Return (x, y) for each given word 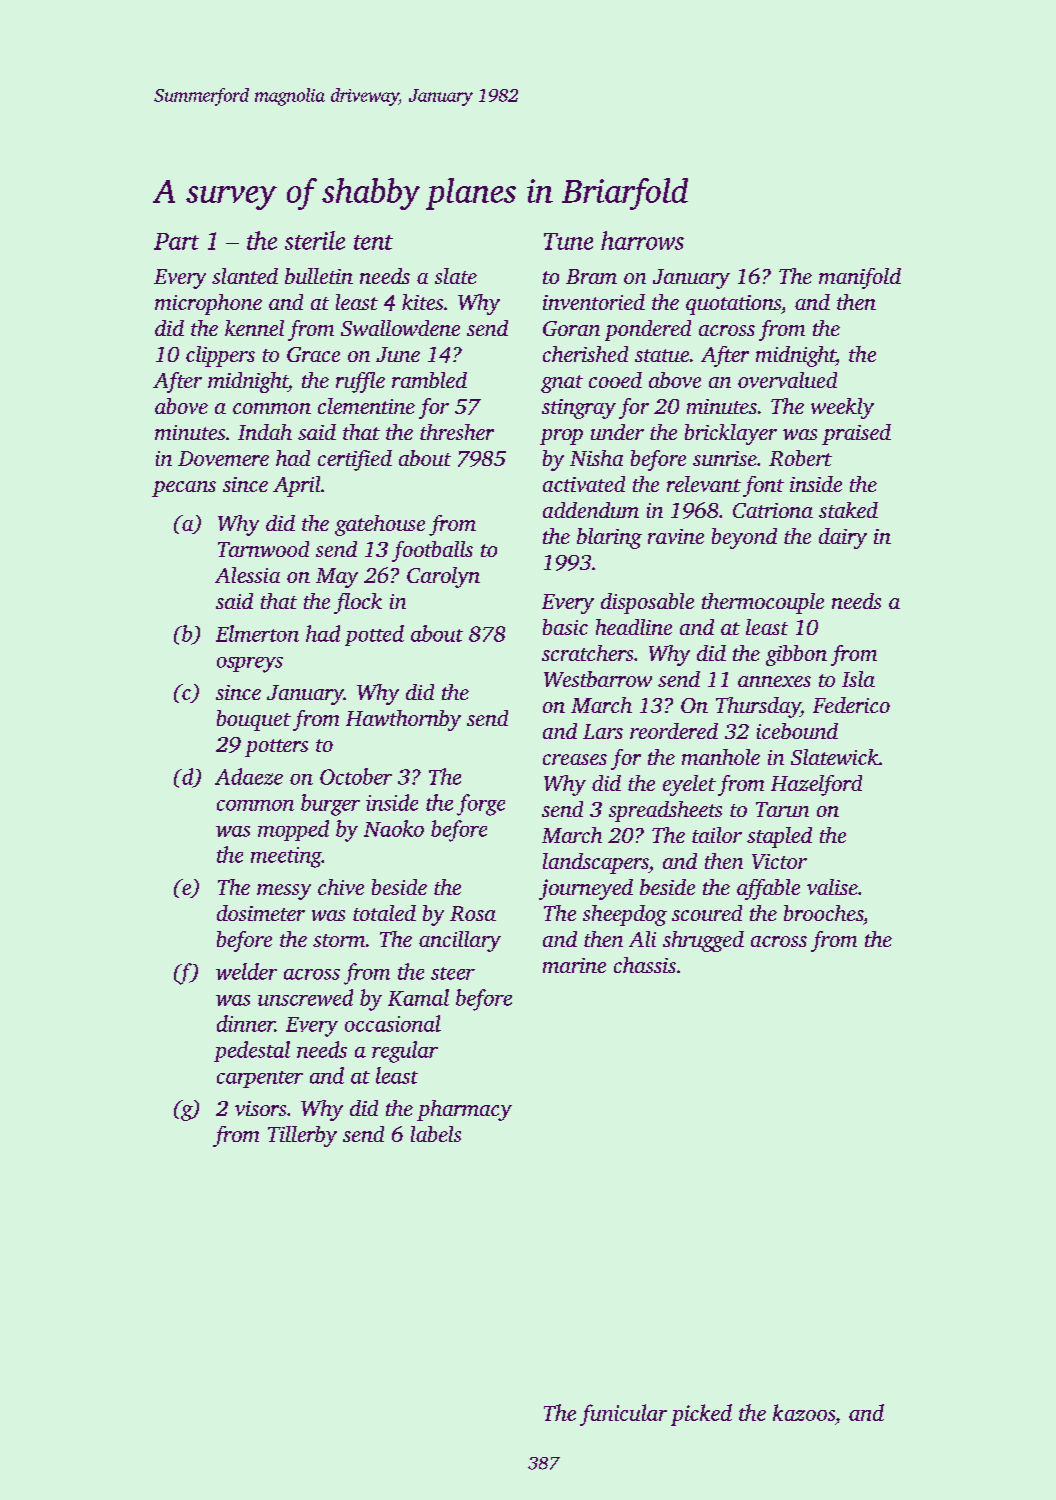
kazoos (804, 1412)
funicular (623, 1415)
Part (176, 241)
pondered (648, 330)
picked (701, 1415)
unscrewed (305, 997)
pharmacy (464, 1110)
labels (436, 1134)
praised (856, 434)
